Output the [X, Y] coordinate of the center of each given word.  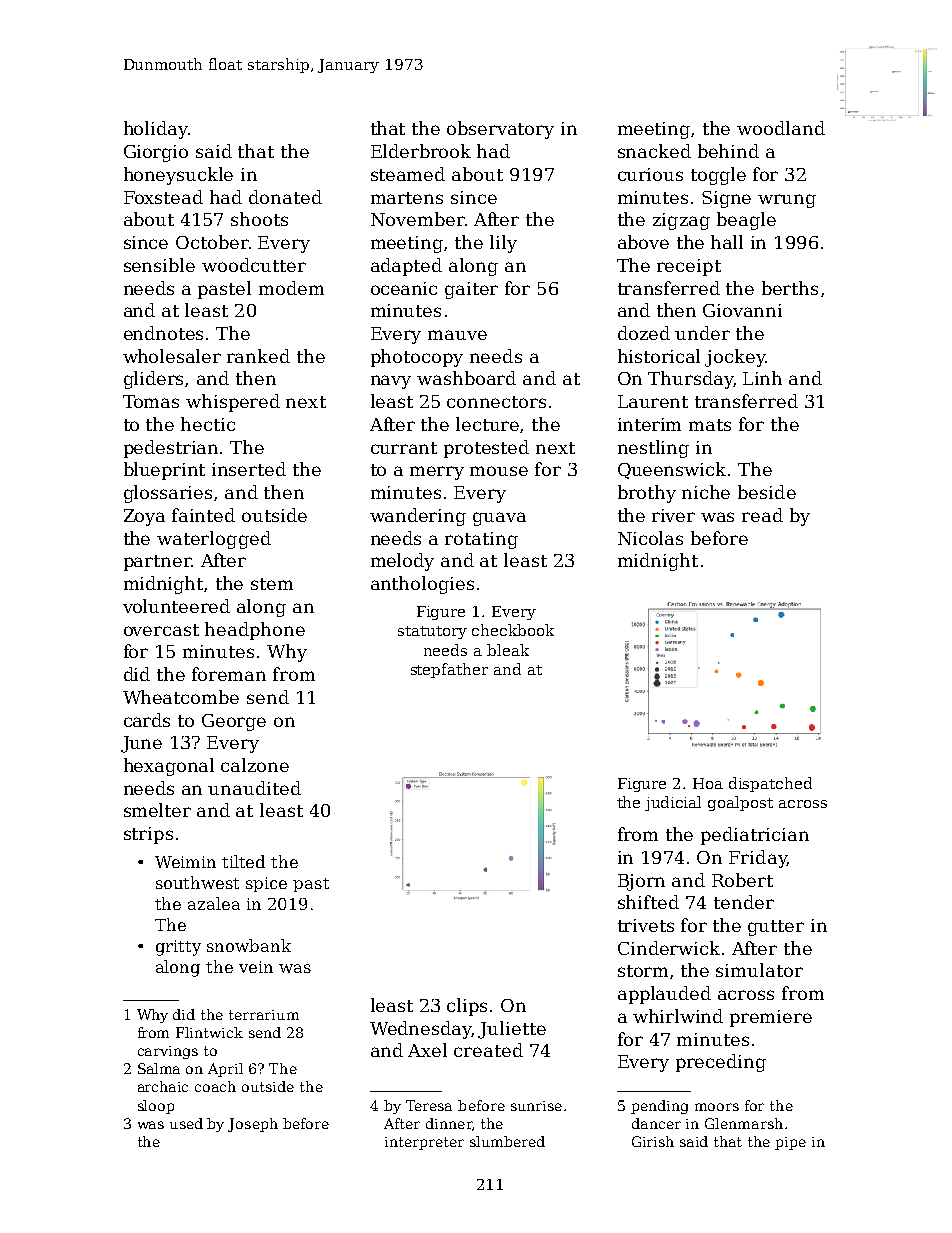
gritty [178, 948]
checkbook [513, 630]
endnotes [163, 333]
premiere [771, 1018]
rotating [481, 540]
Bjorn [641, 882]
